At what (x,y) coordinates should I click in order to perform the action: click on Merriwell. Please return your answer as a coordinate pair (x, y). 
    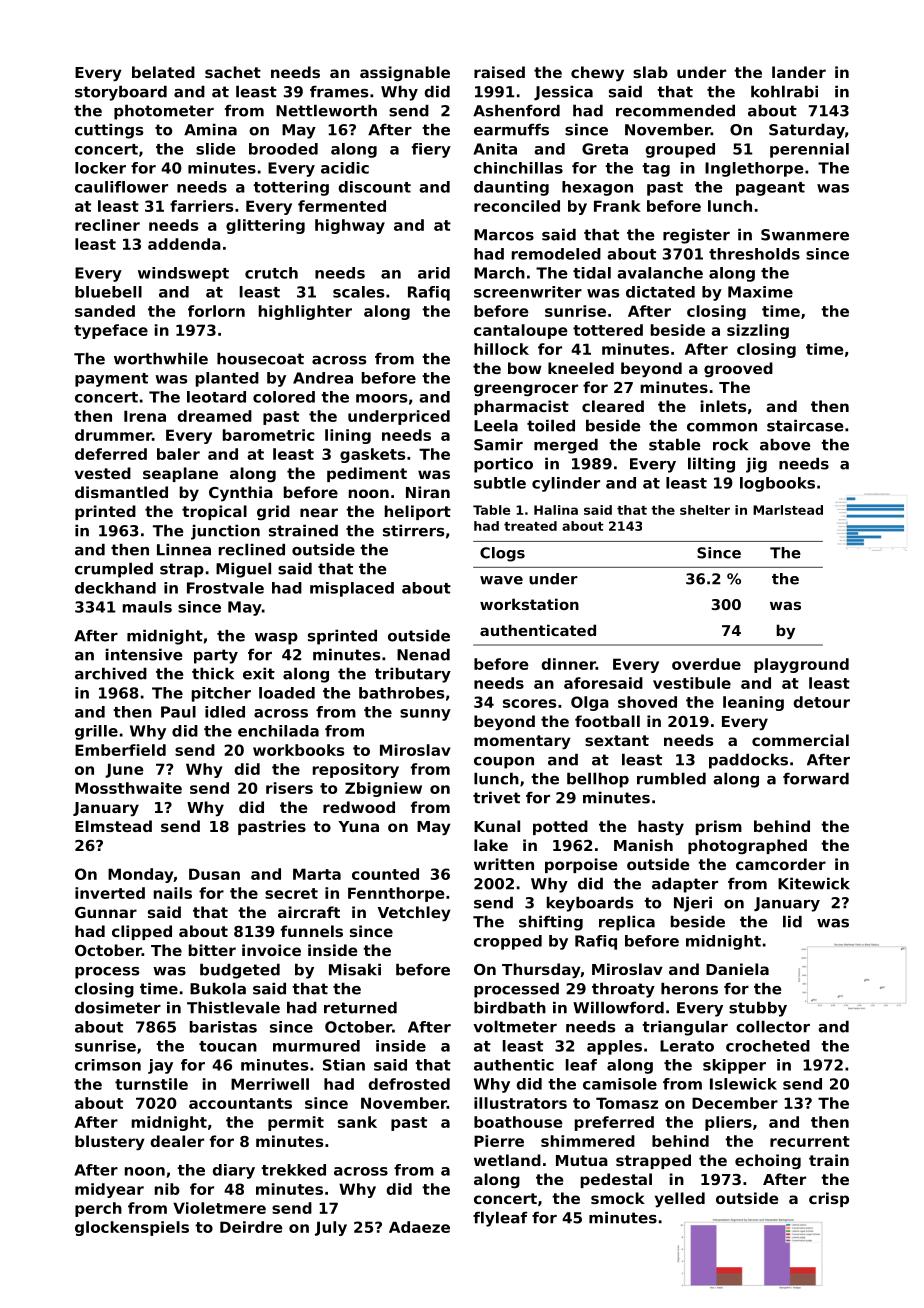
    Looking at the image, I should click on (270, 1084).
